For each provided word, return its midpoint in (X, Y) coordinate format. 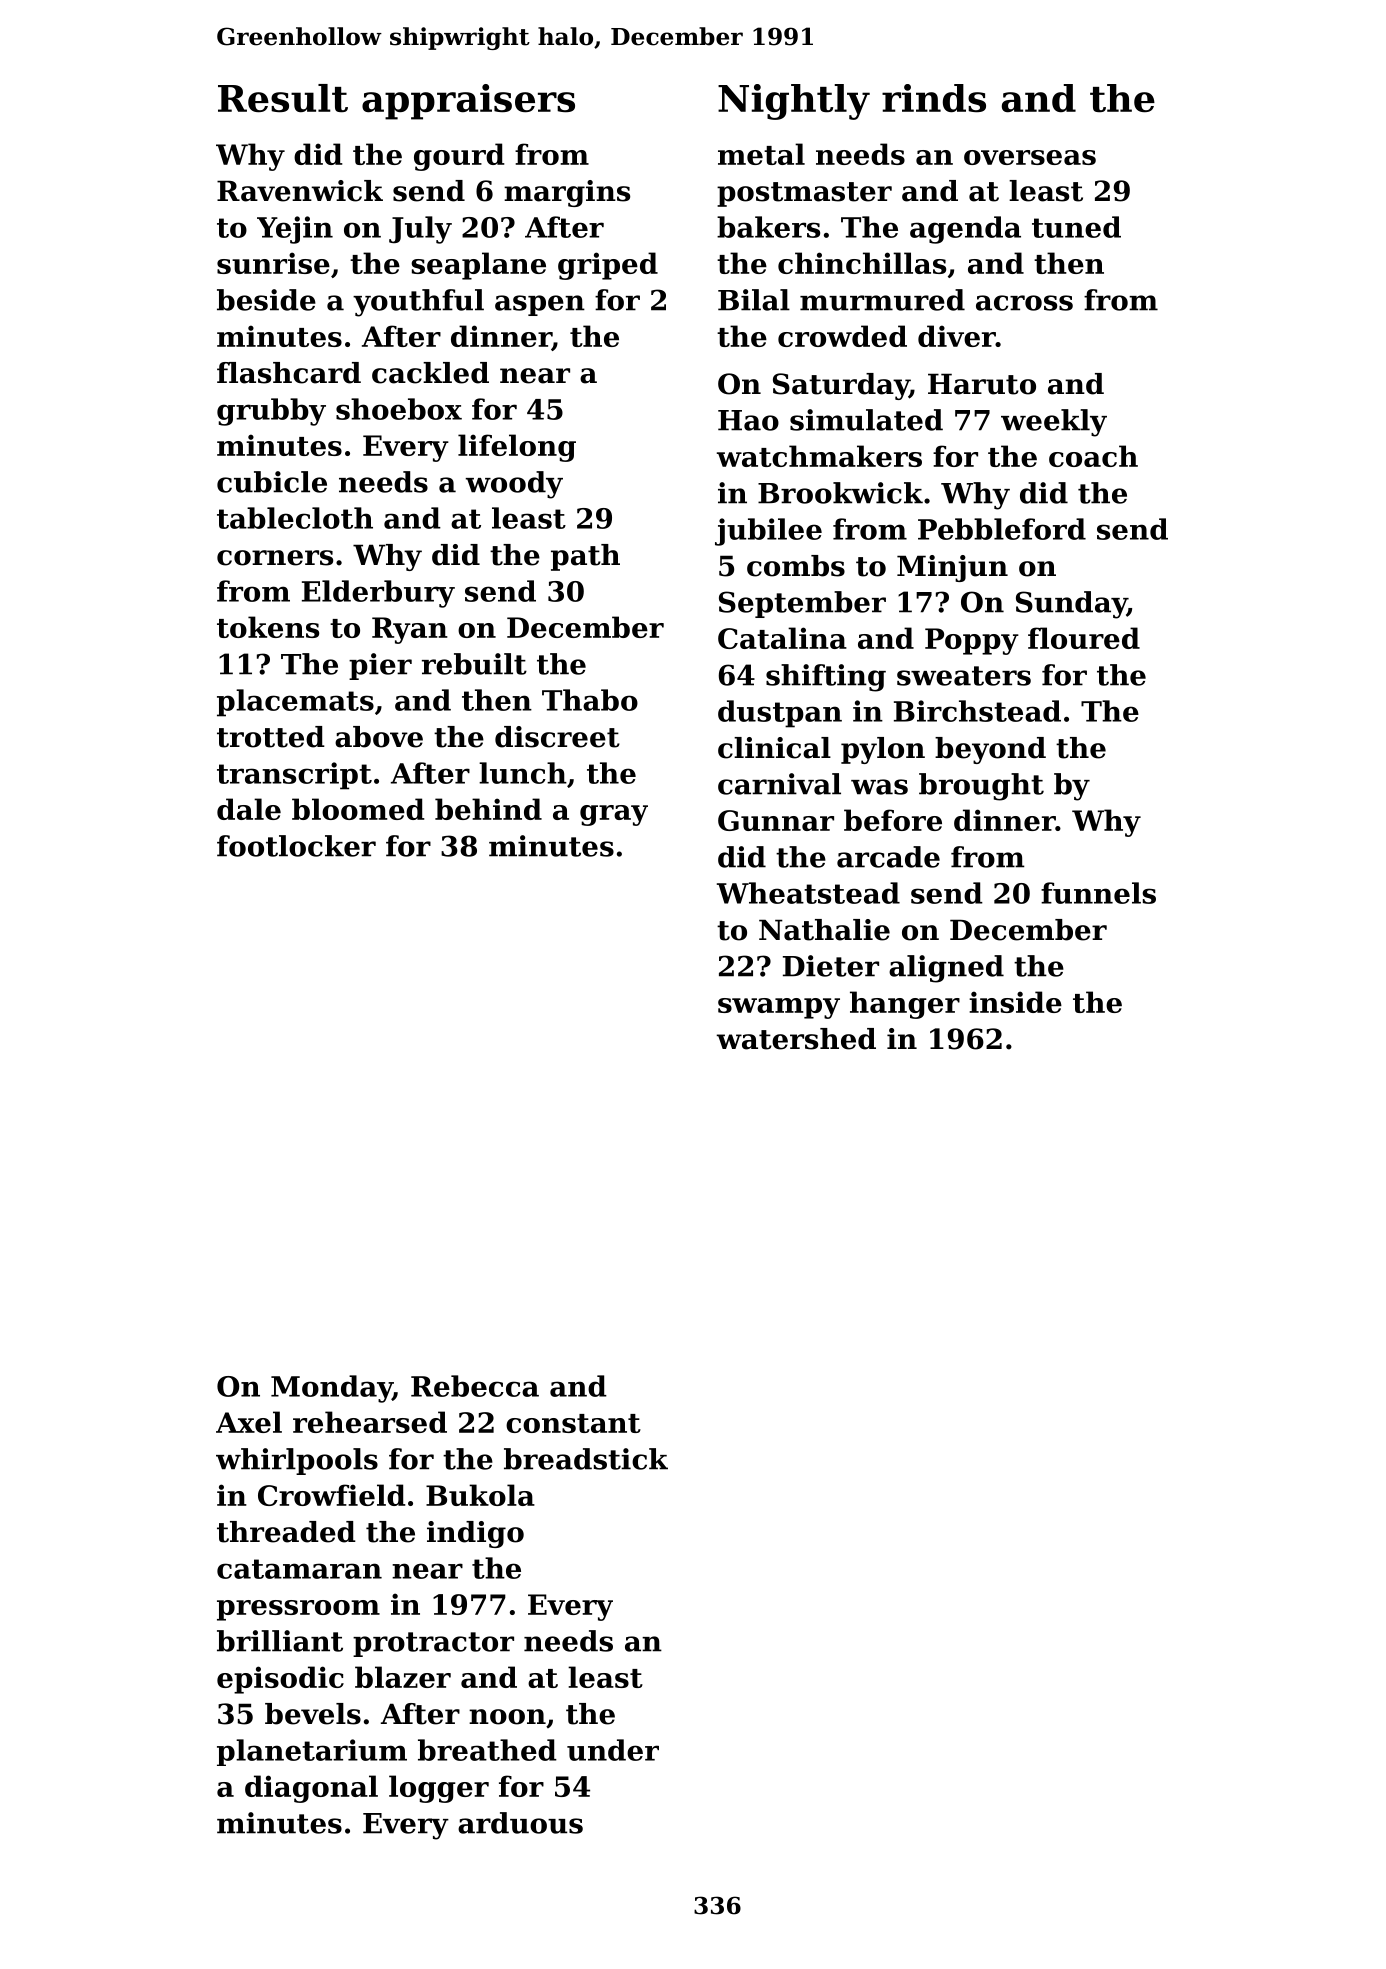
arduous (520, 1823)
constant (573, 1423)
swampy (779, 1008)
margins (567, 193)
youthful (418, 303)
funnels (1098, 893)
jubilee (768, 532)
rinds (934, 98)
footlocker (296, 846)
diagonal (311, 1789)
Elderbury (378, 594)
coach (1093, 456)
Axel (249, 1422)
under (613, 1750)
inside (1015, 1002)
